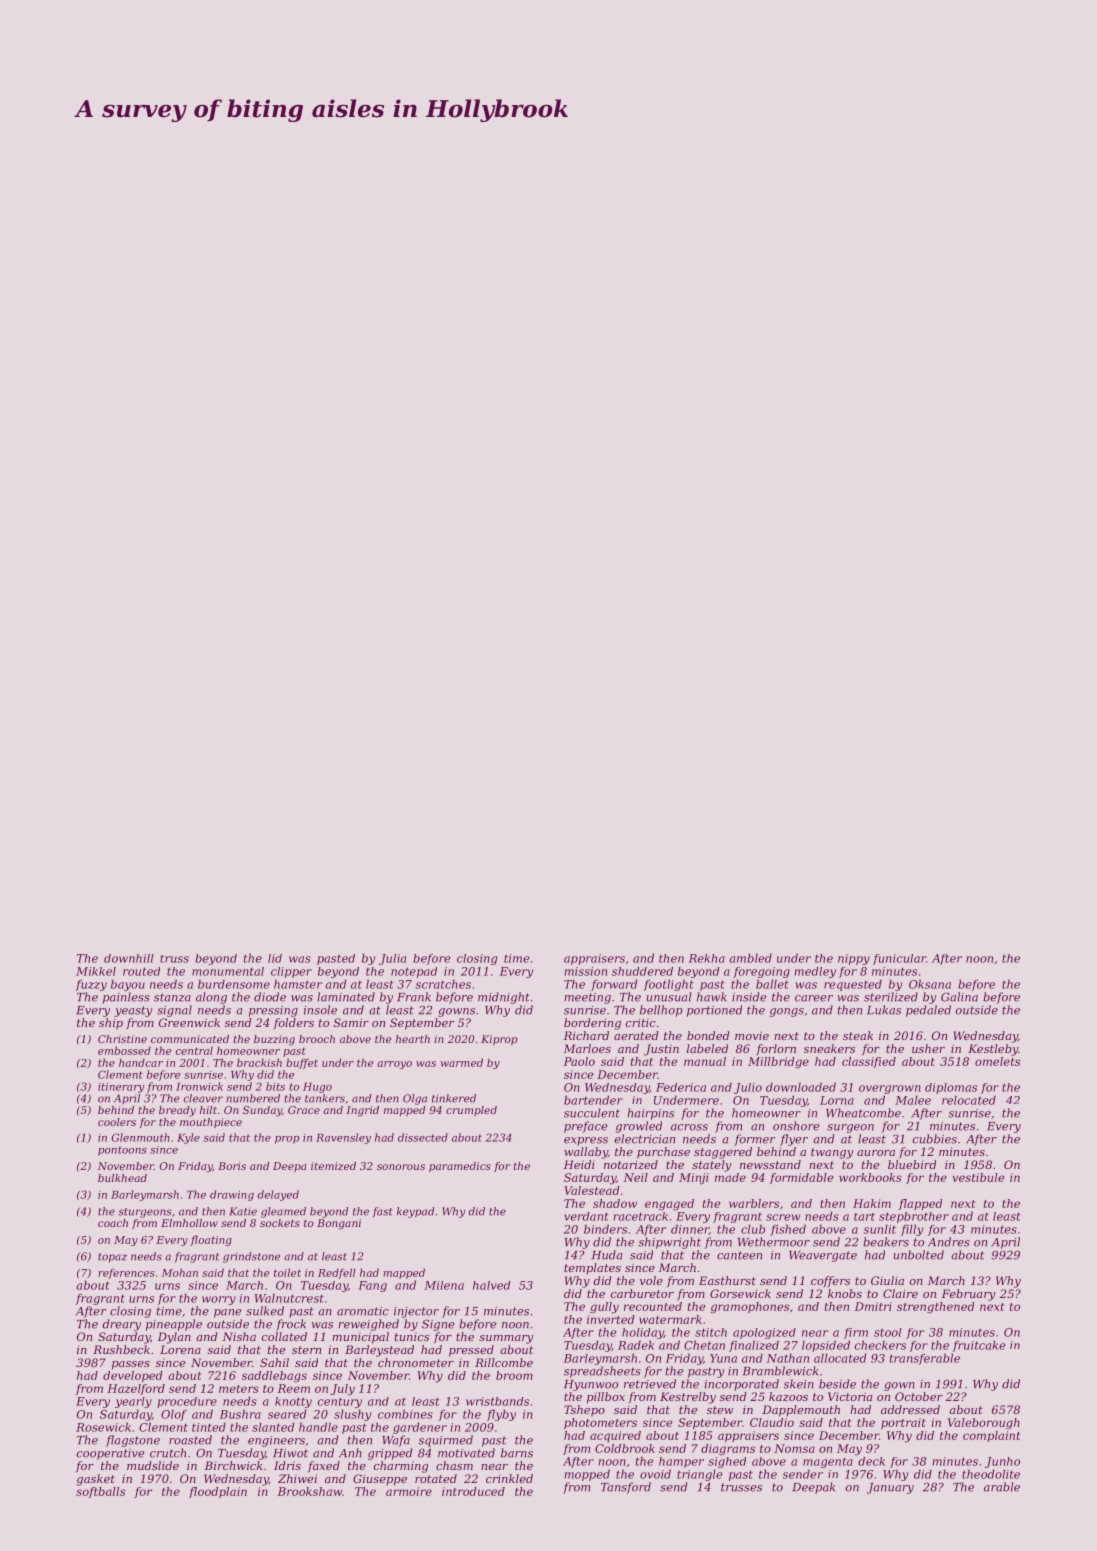 This document has height=1551, width=1097. I want to click on nippy, so click(854, 959).
